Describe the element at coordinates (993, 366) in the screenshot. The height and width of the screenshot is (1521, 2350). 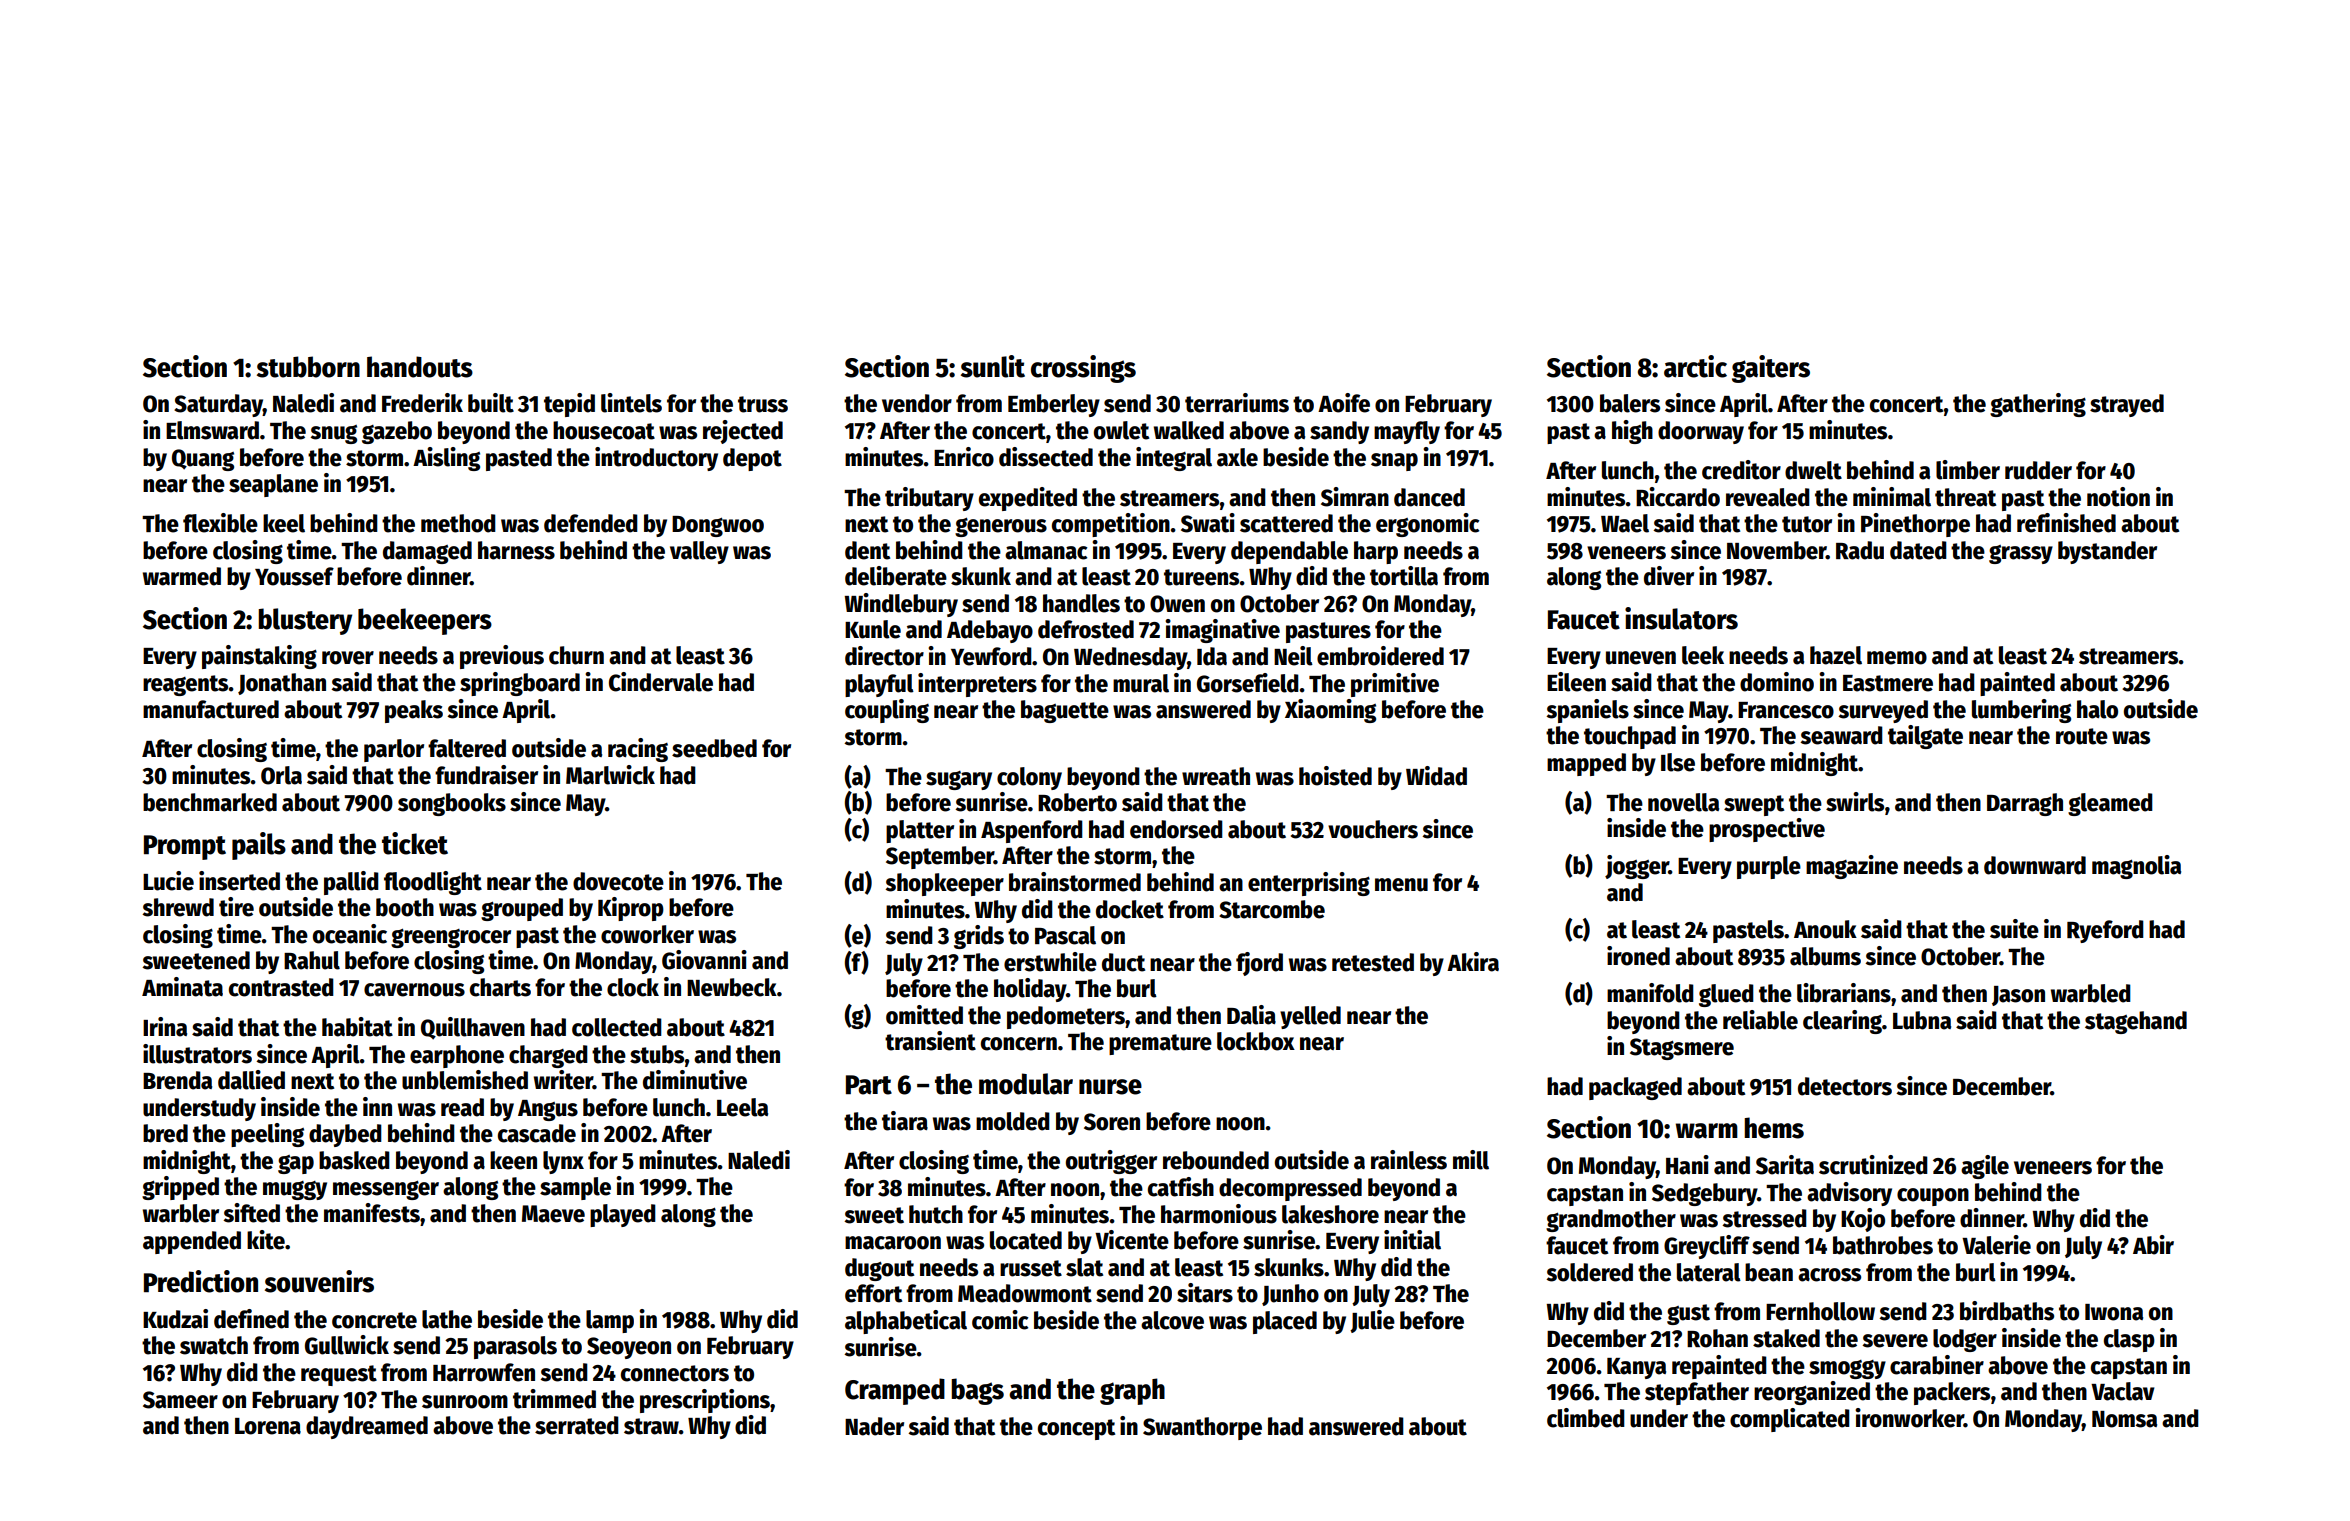
I see `sunlit` at that location.
